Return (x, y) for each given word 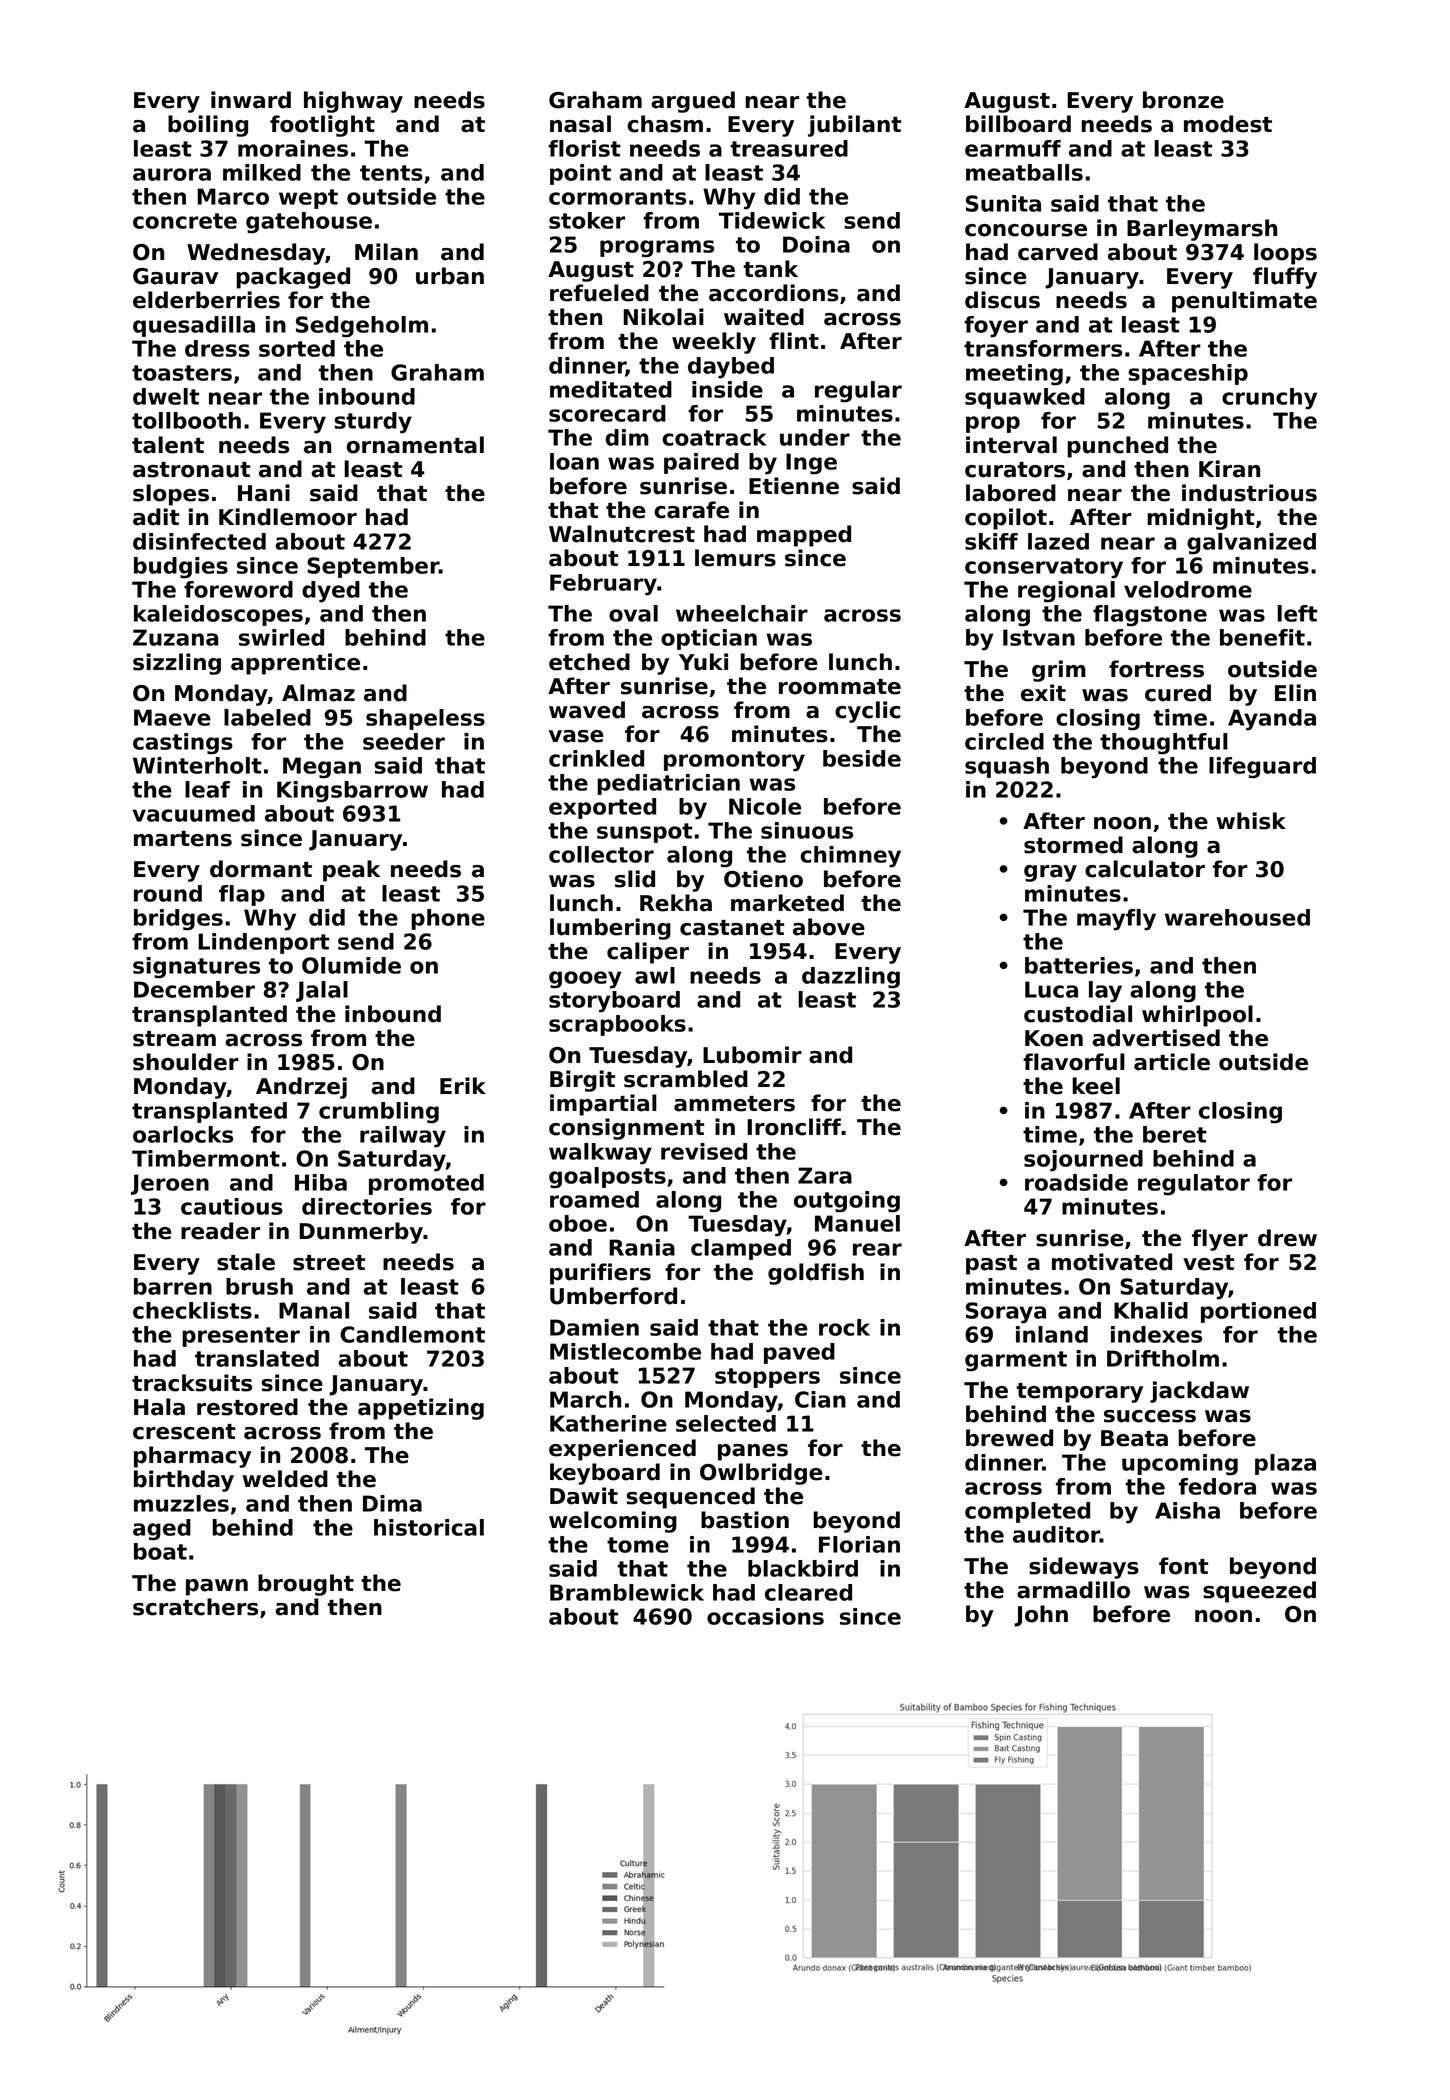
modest (1228, 124)
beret (1175, 1134)
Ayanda (1272, 720)
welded (285, 1479)
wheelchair (742, 613)
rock (844, 1327)
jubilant (854, 126)
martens (183, 839)
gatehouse (309, 222)
